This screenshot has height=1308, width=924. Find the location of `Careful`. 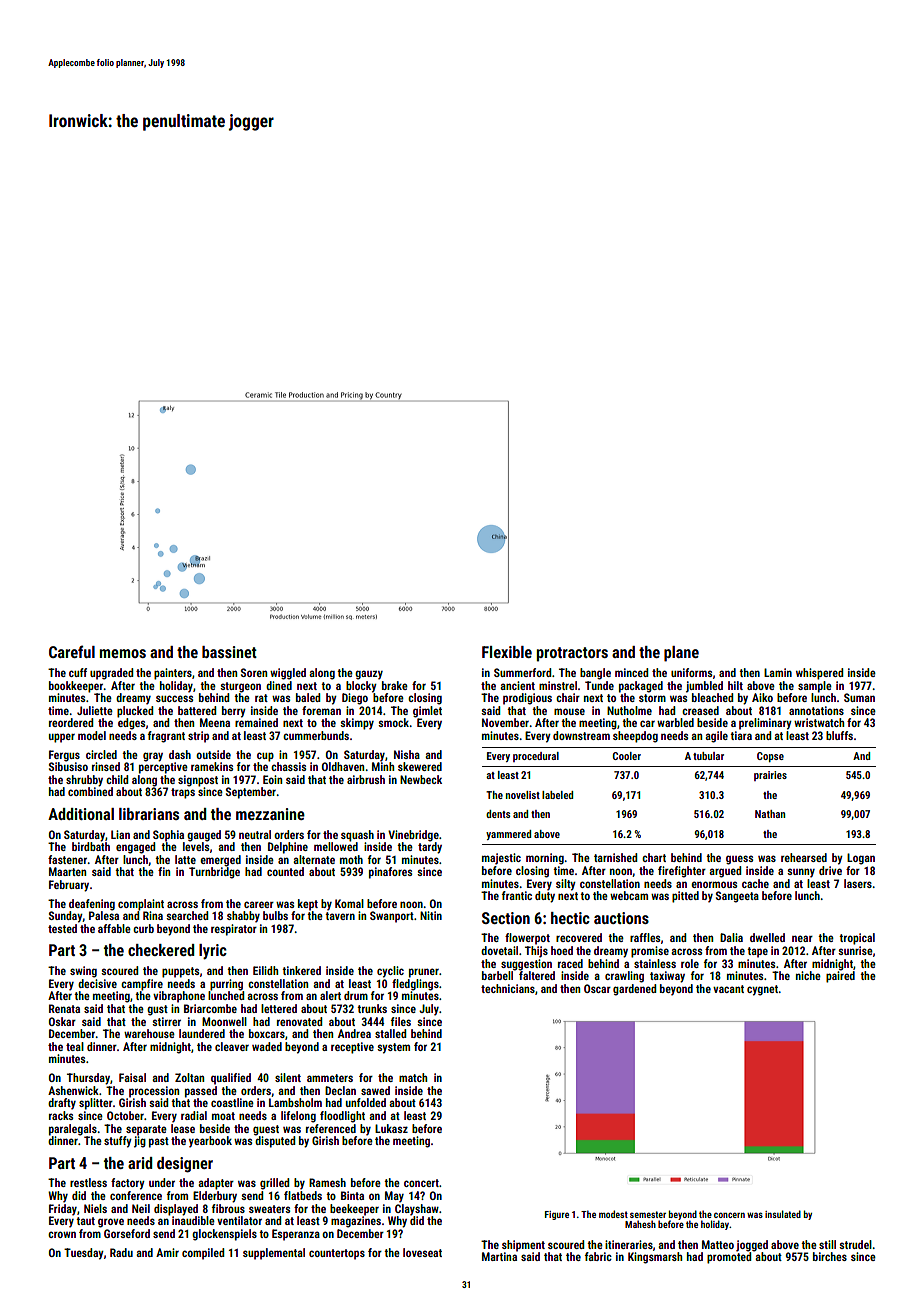

Careful is located at coordinates (72, 651).
